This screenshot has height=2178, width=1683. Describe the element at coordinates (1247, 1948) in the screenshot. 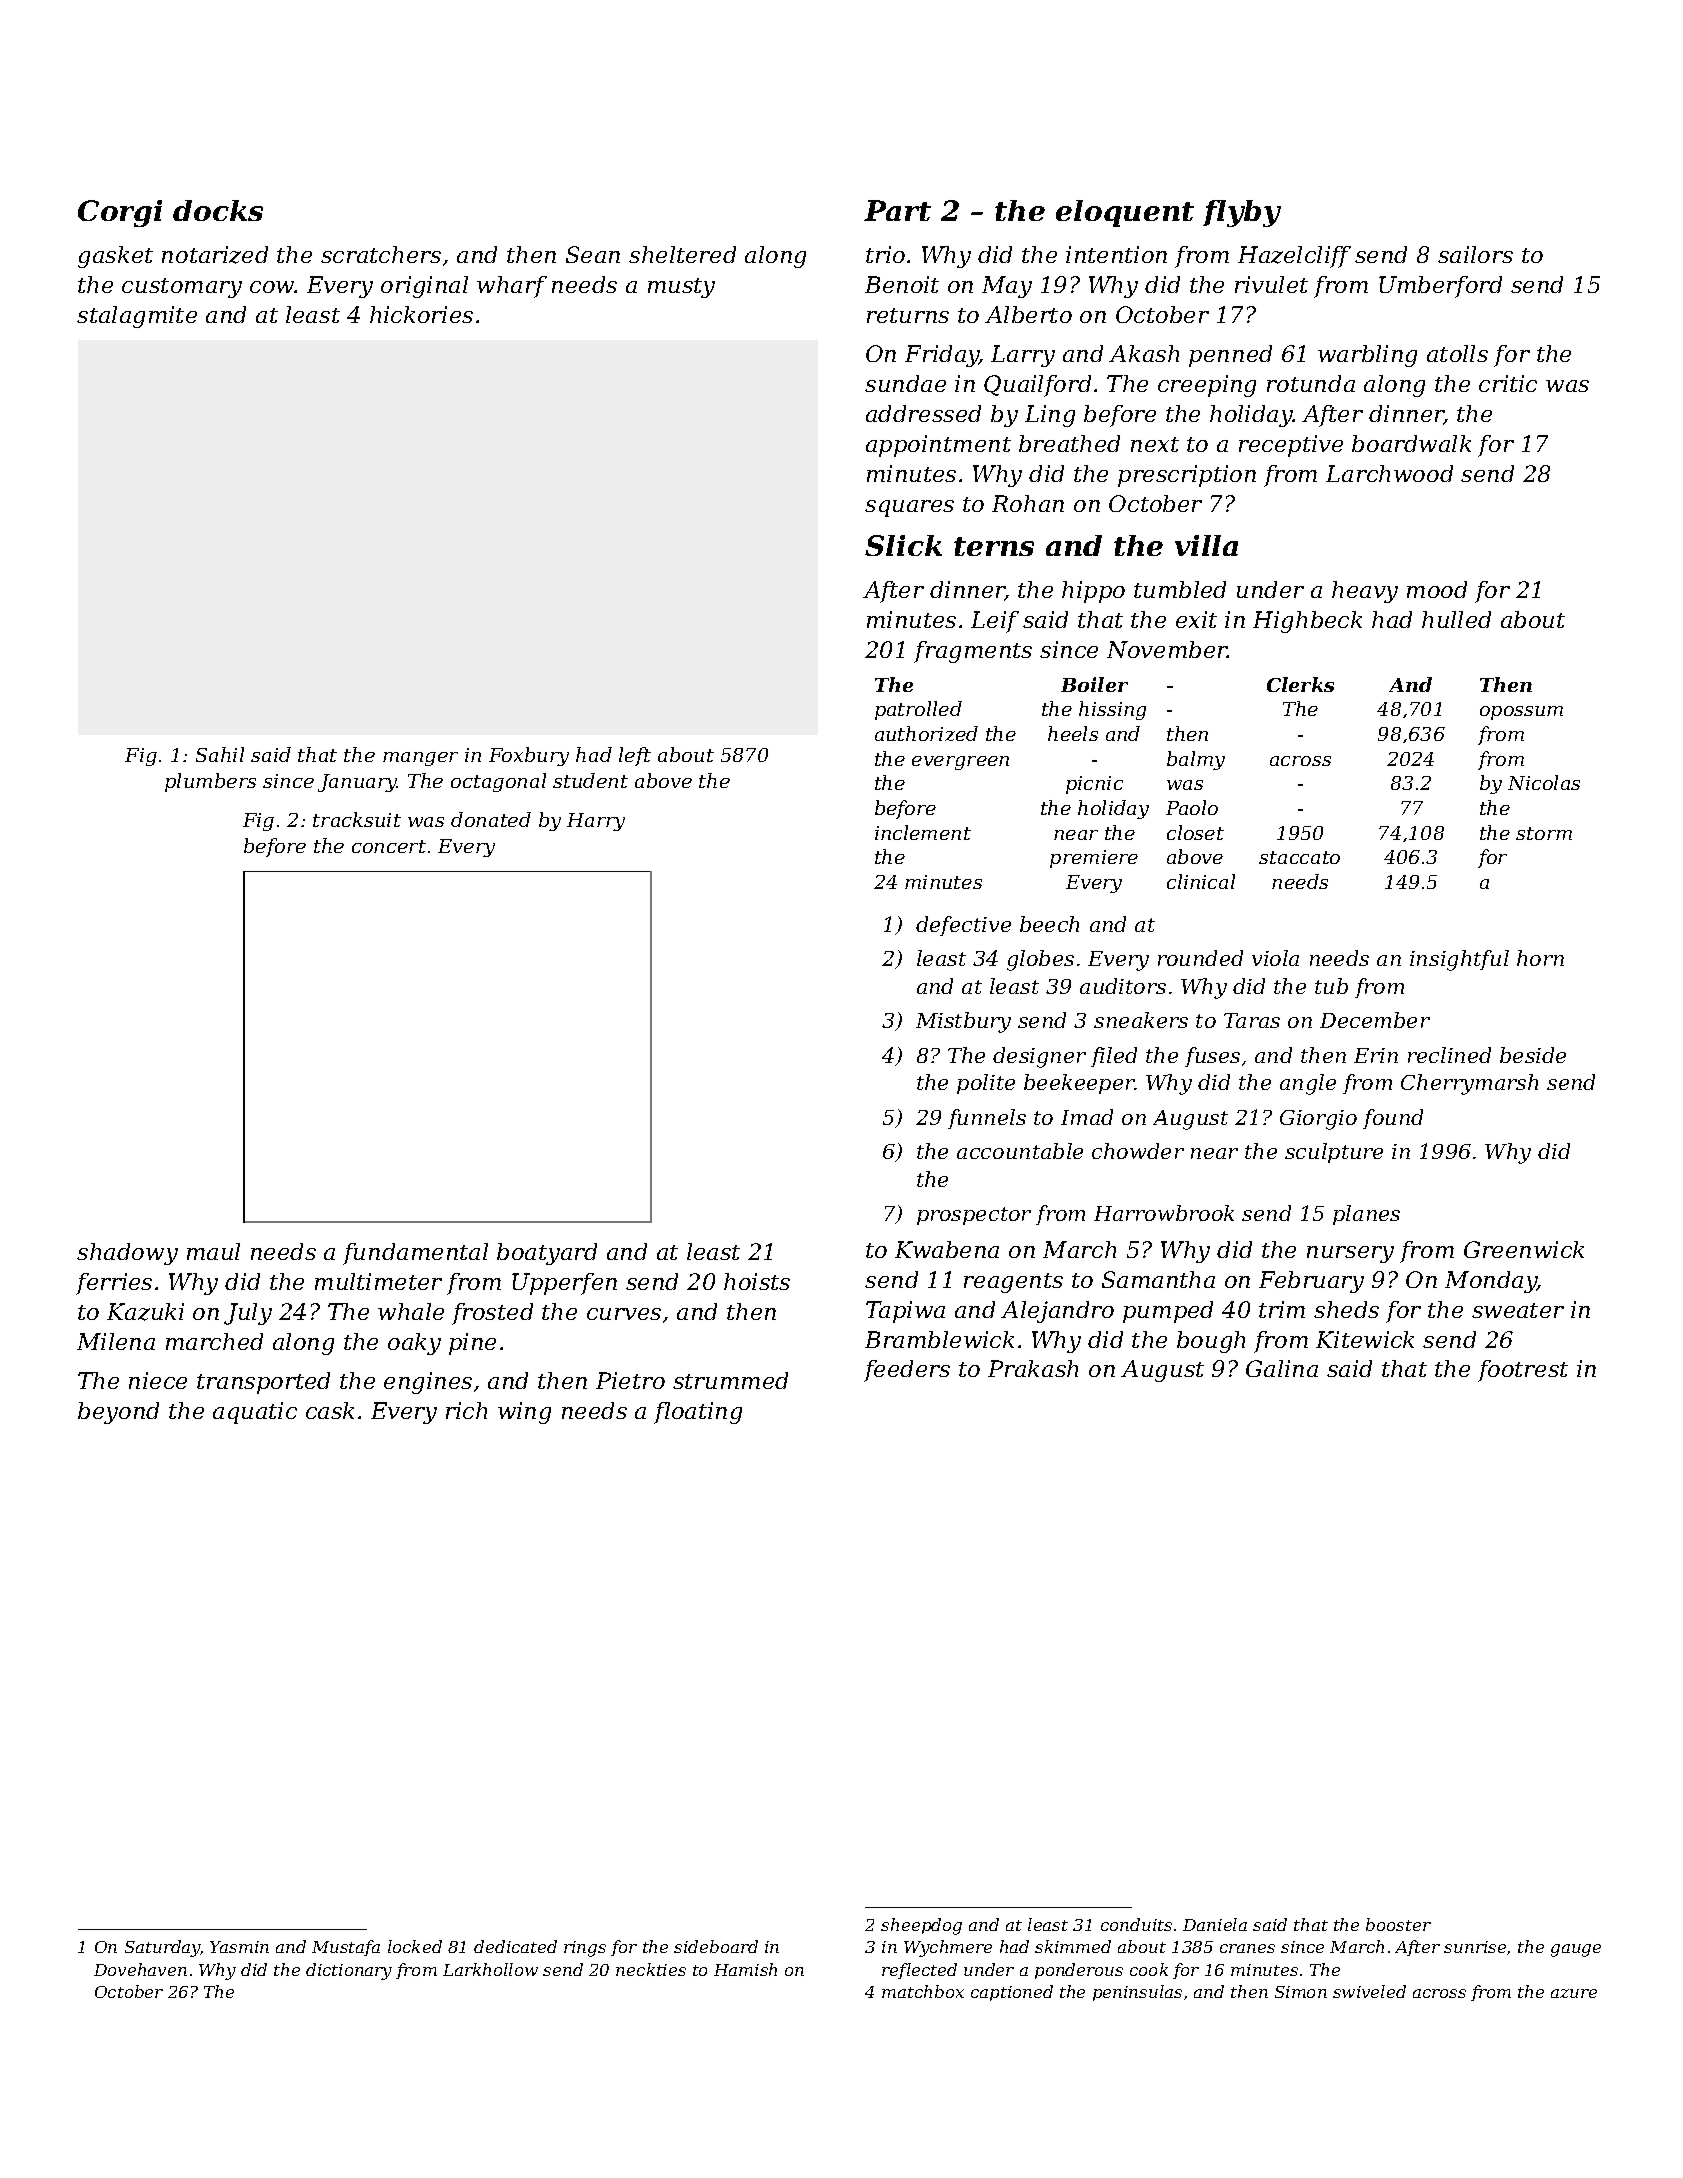

I see `cranes` at that location.
